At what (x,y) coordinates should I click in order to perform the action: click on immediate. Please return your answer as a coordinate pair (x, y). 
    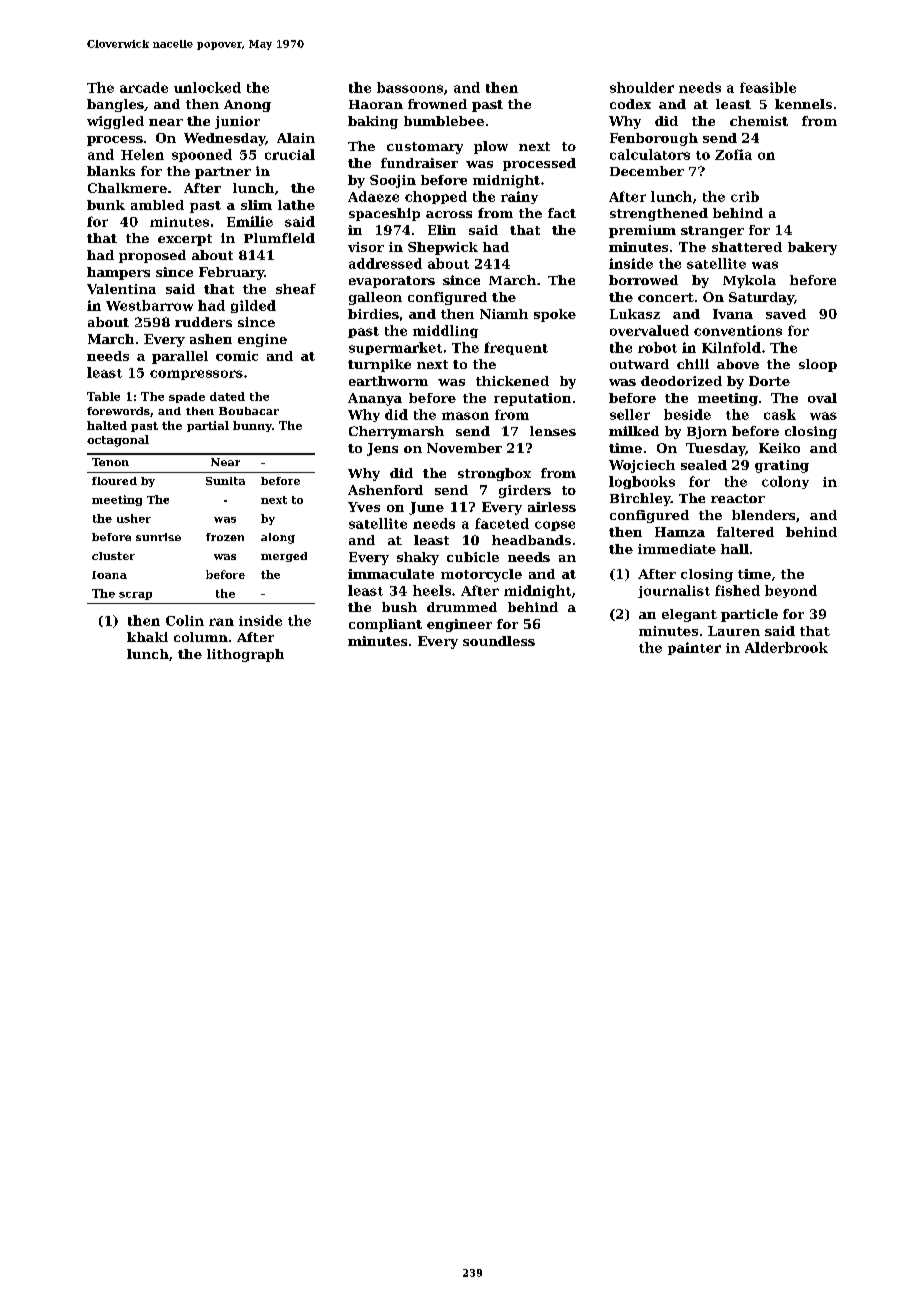
    Looking at the image, I should click on (677, 549).
